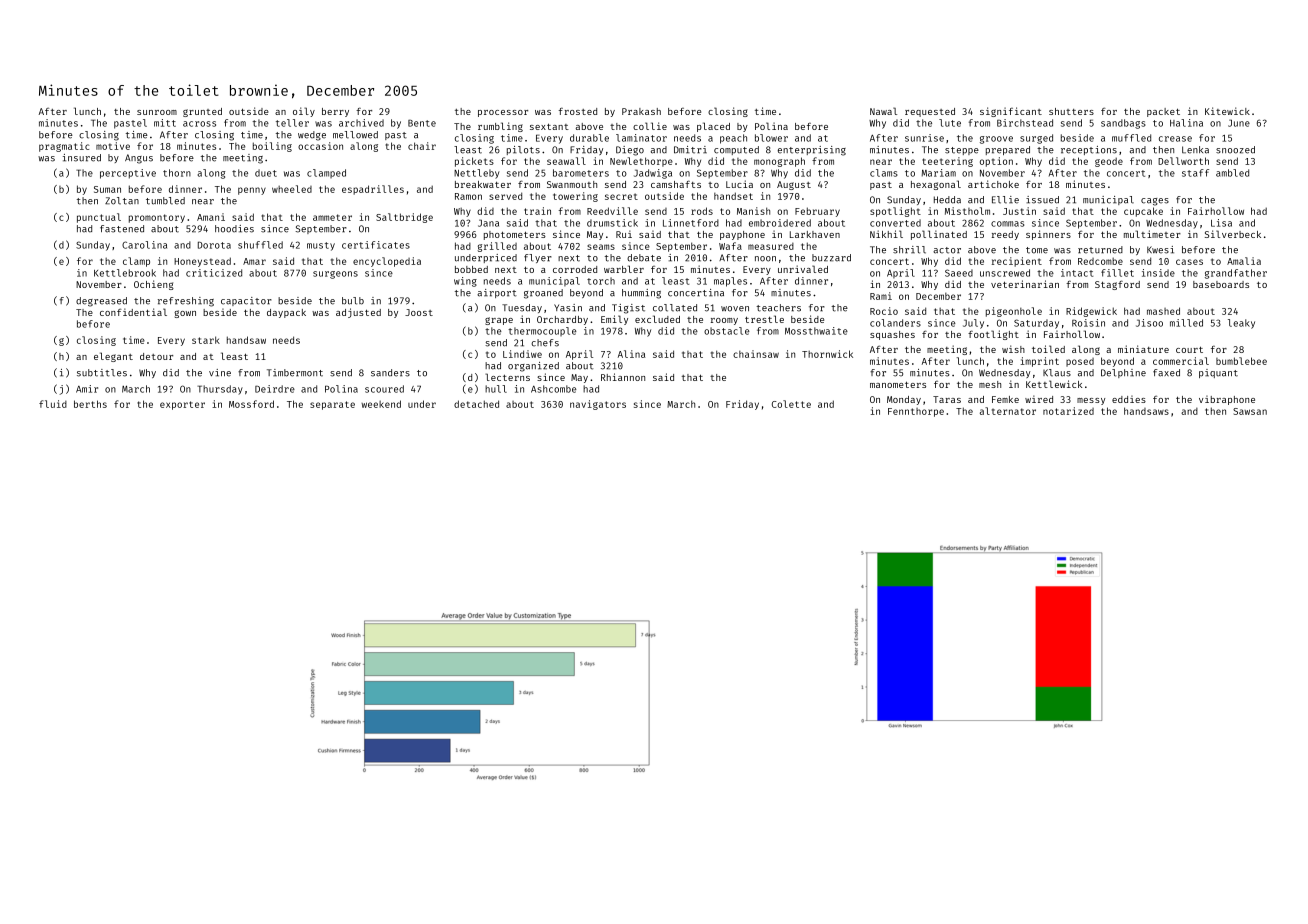 The image size is (1308, 924). Describe the element at coordinates (883, 111) in the document. I see `Nawal` at that location.
